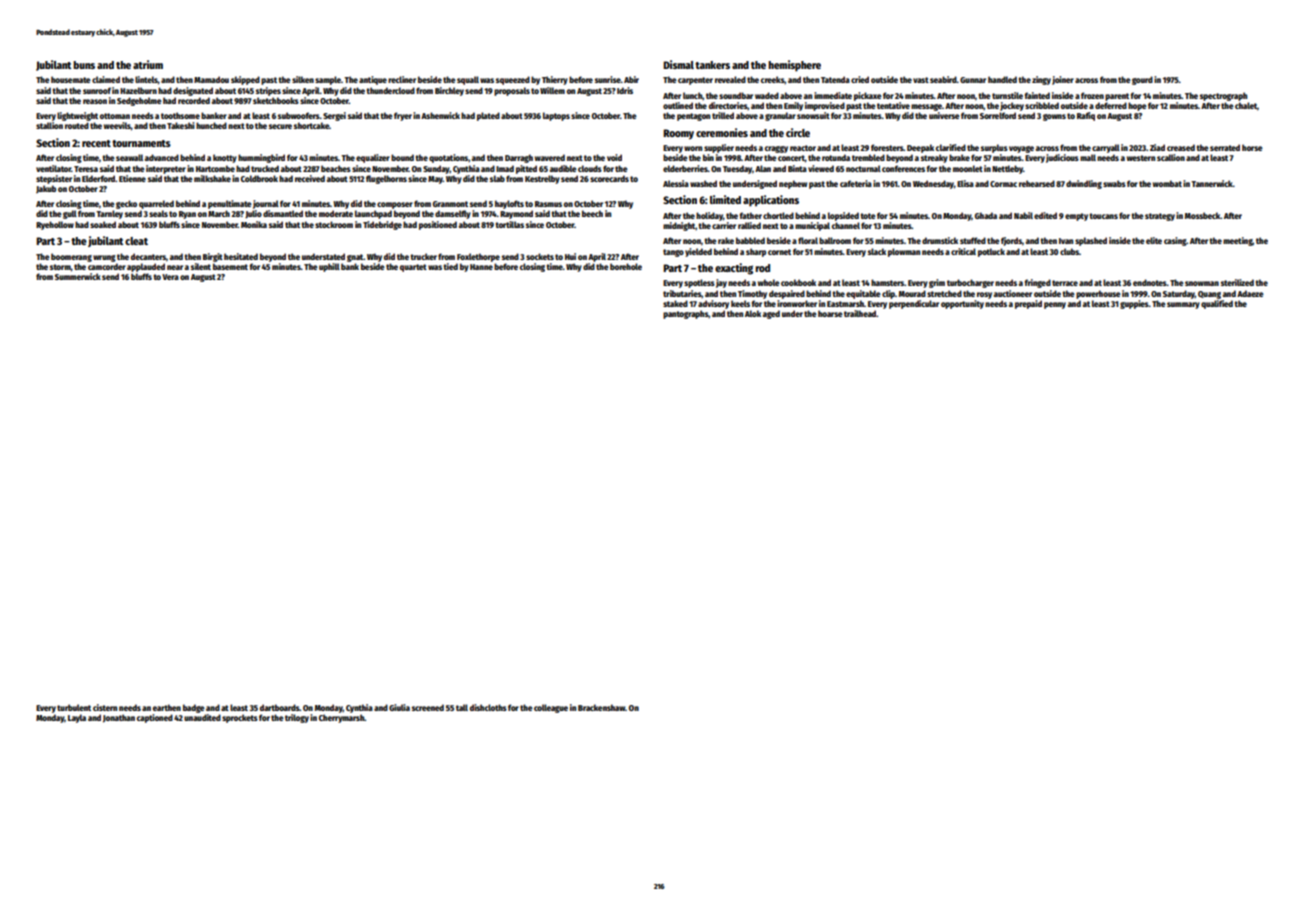 The width and height of the screenshot is (1308, 924). What do you see at coordinates (1183, 305) in the screenshot?
I see `summary` at bounding box center [1183, 305].
